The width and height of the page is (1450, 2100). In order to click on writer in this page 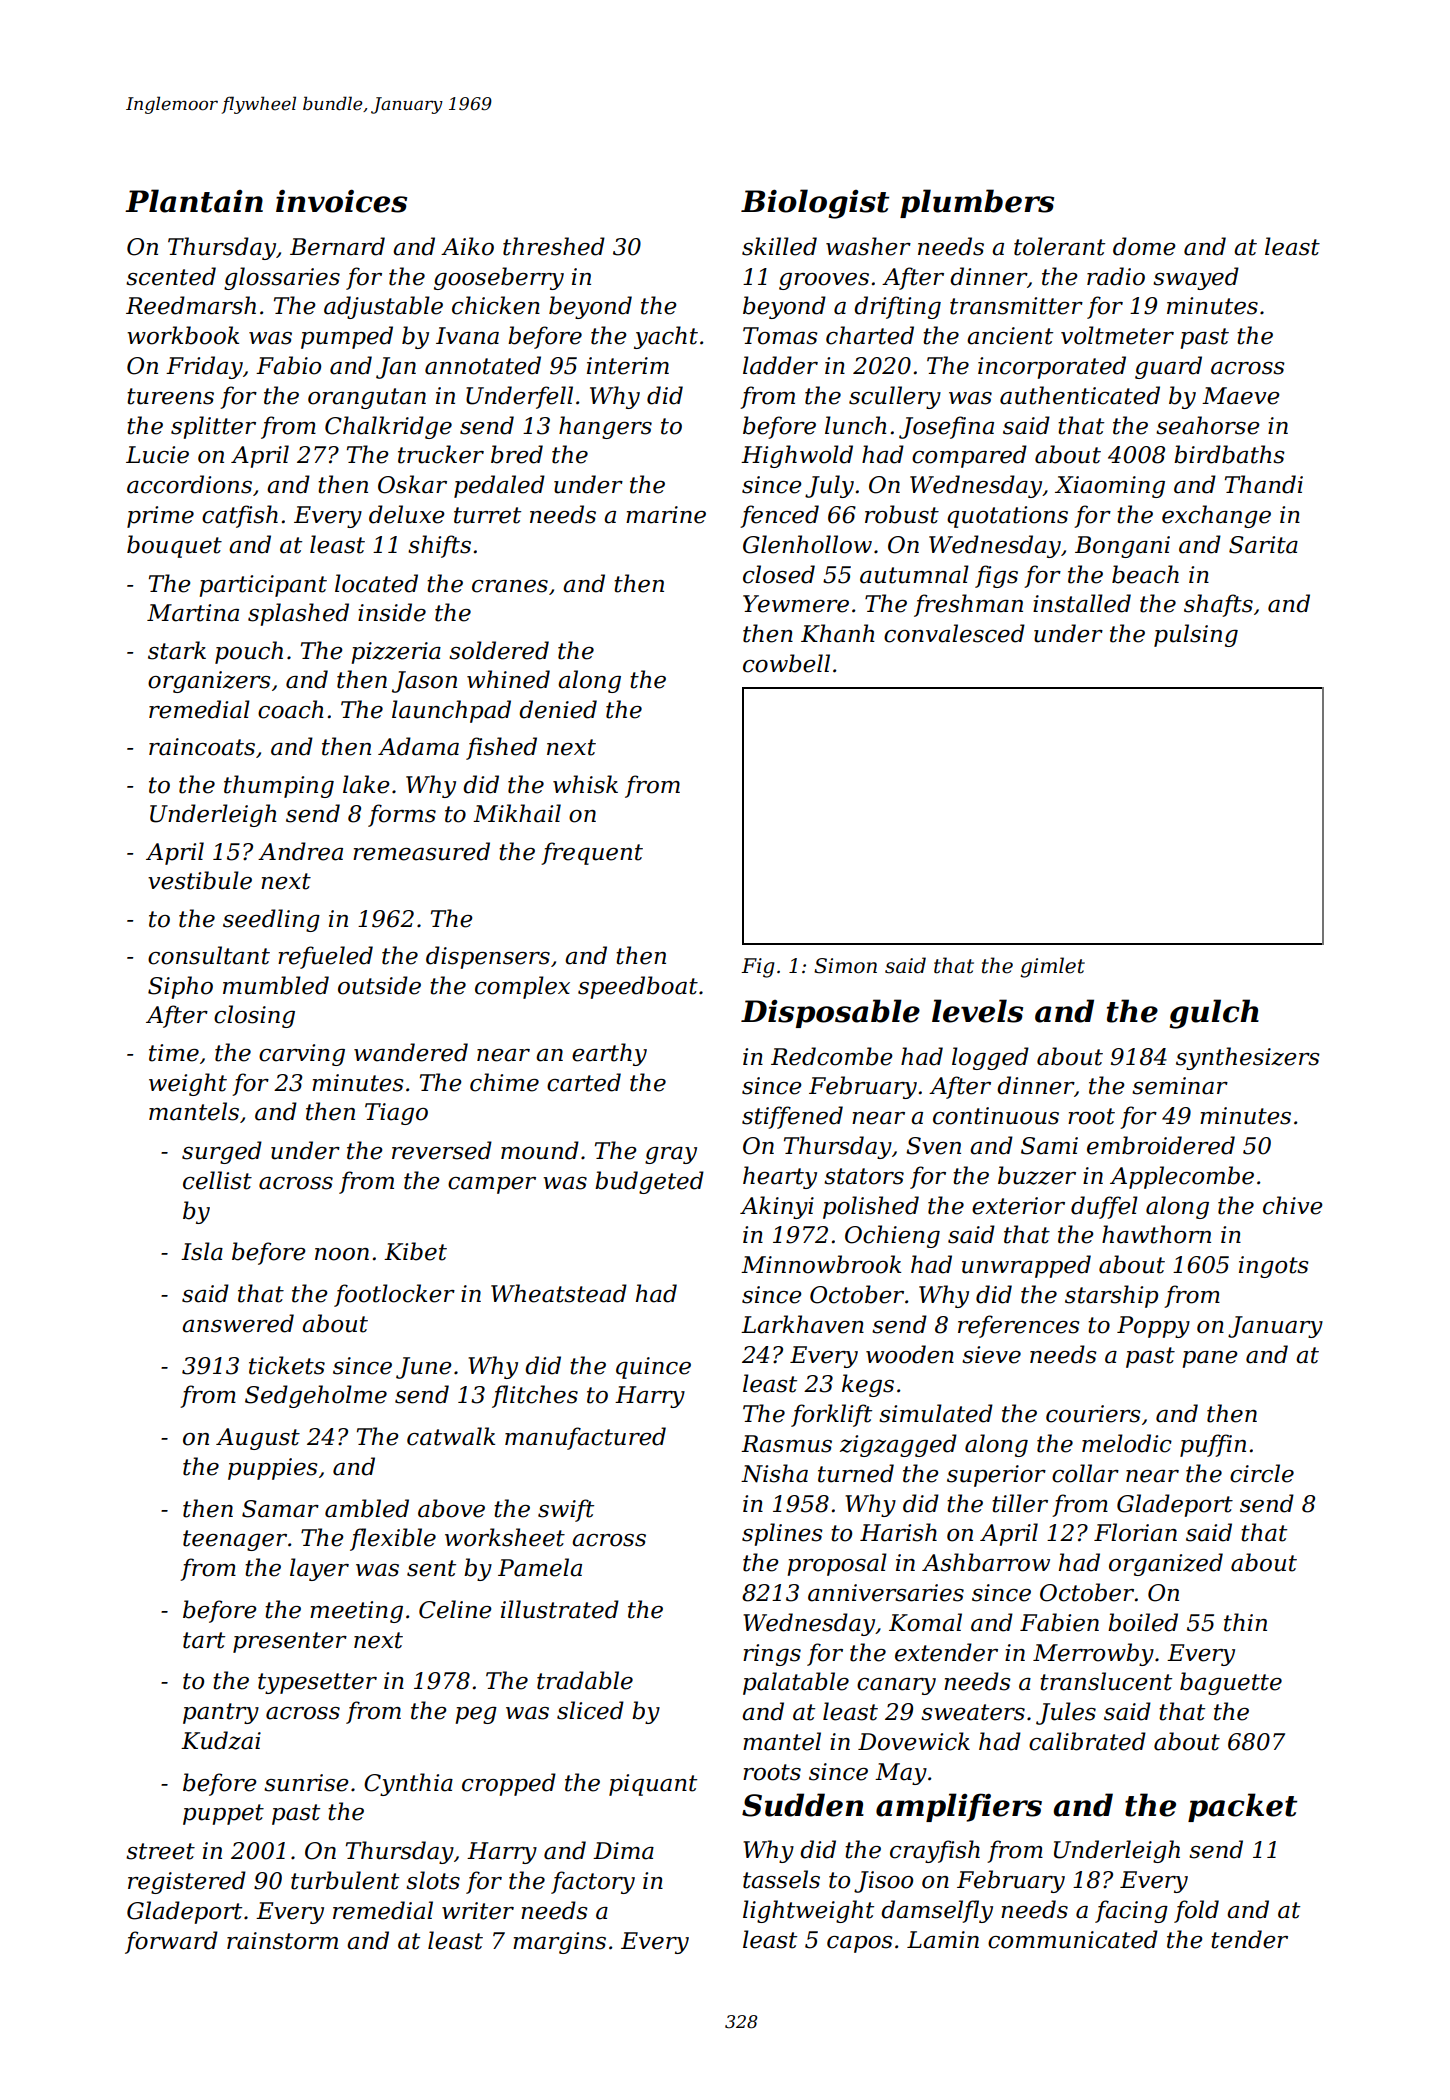, I will do `click(478, 1911)`.
